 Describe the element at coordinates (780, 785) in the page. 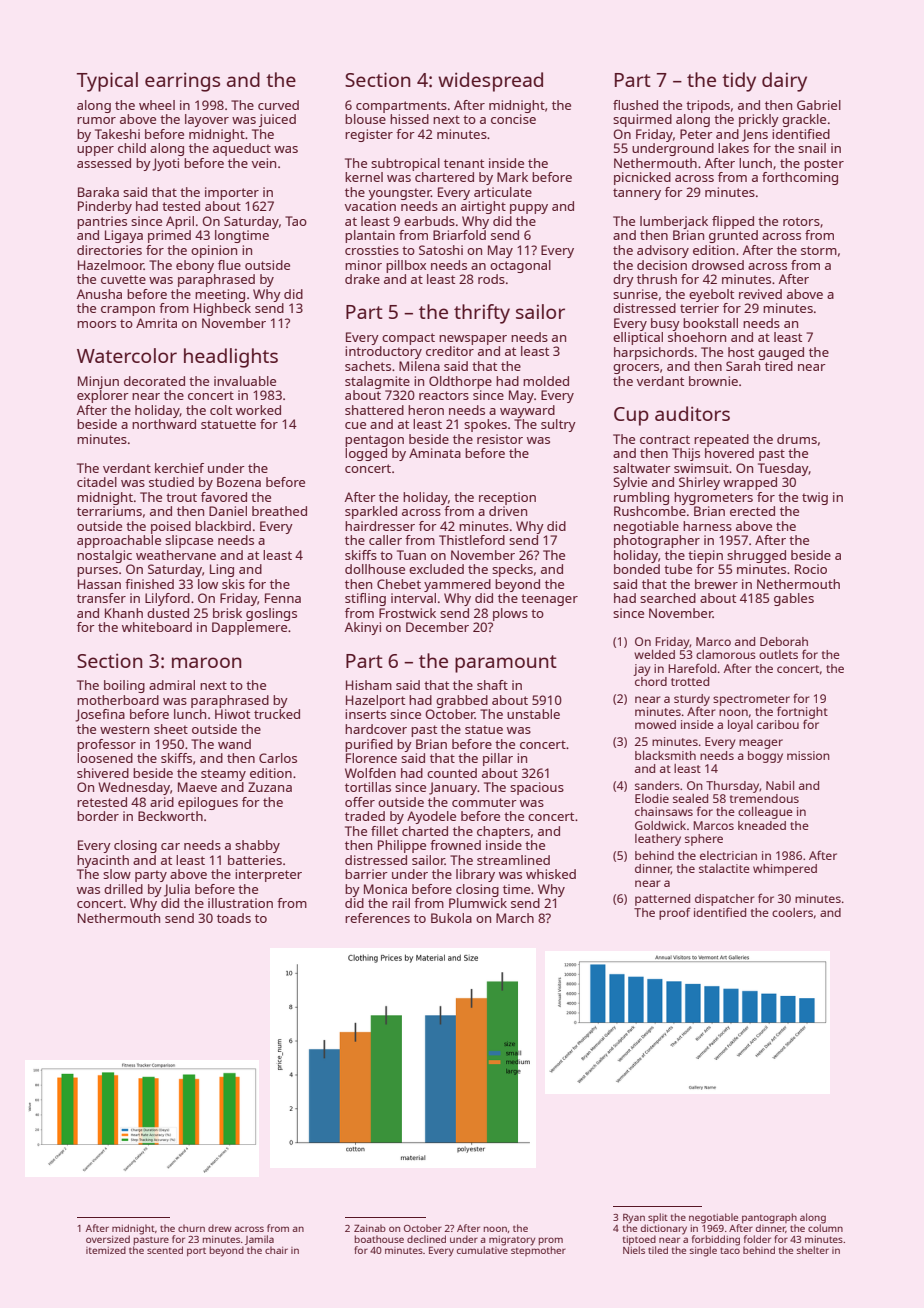

I see `Nabil` at that location.
